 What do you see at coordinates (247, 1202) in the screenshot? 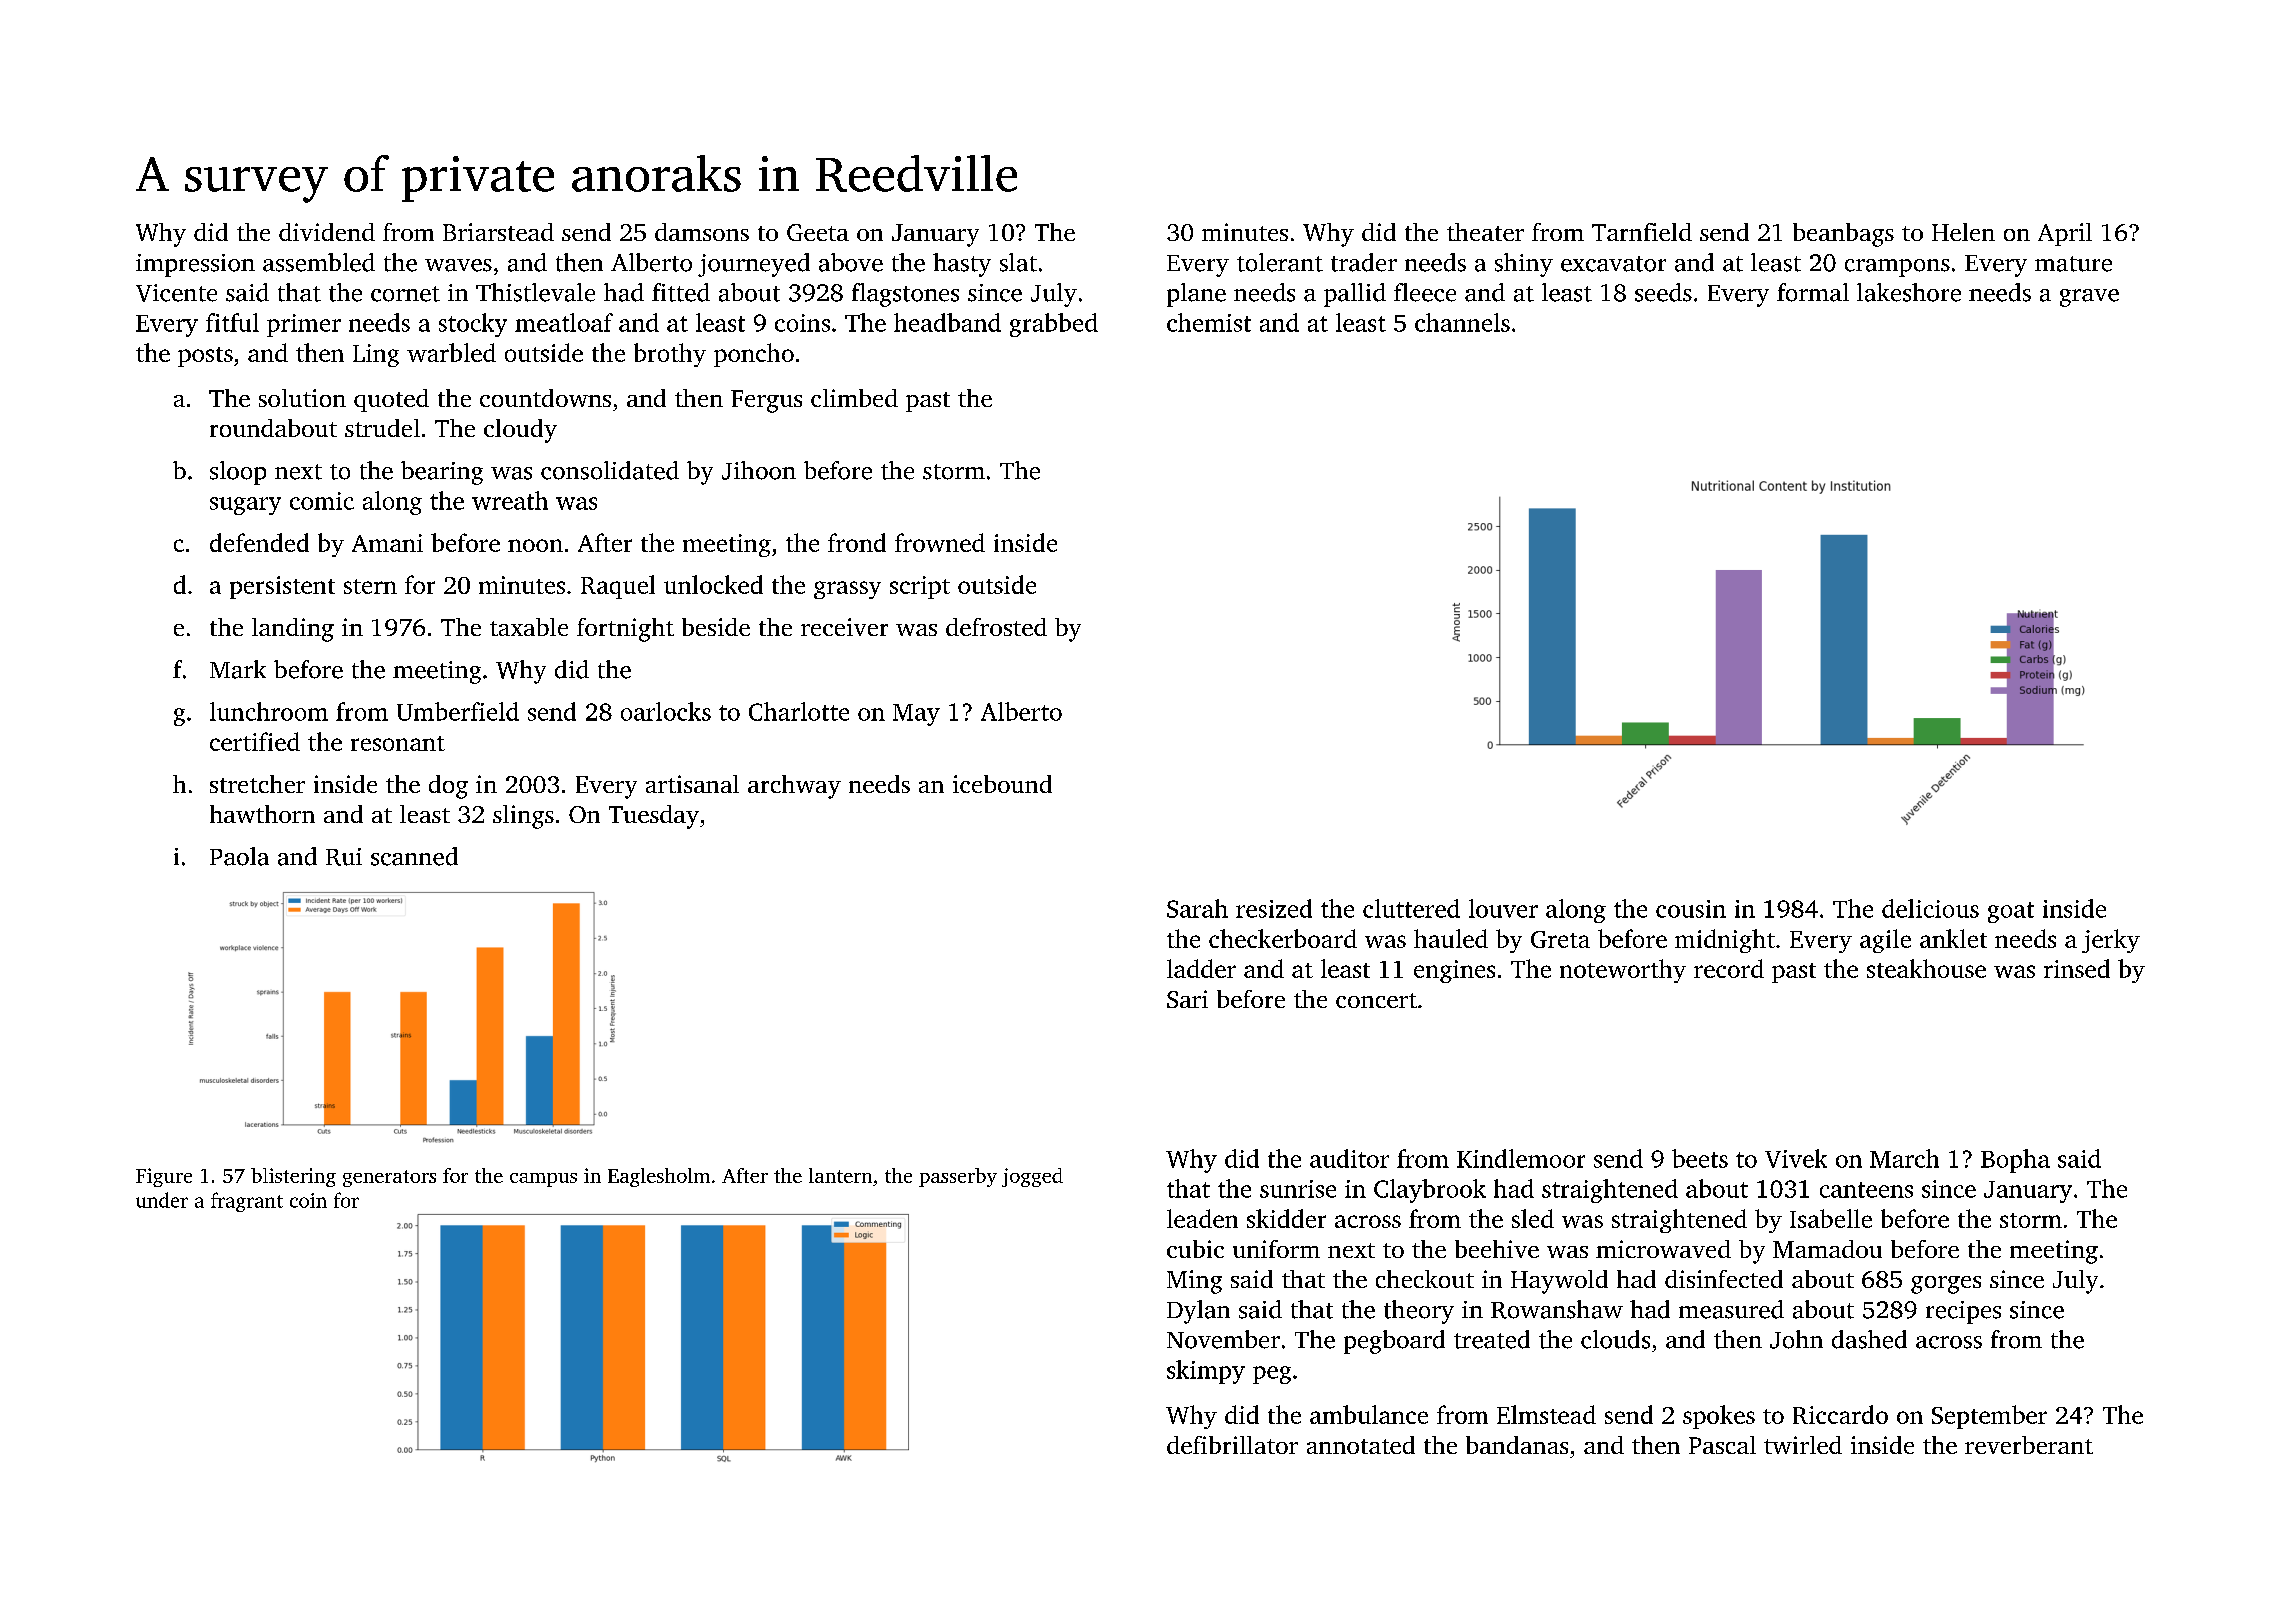
I see `fragrant` at bounding box center [247, 1202].
